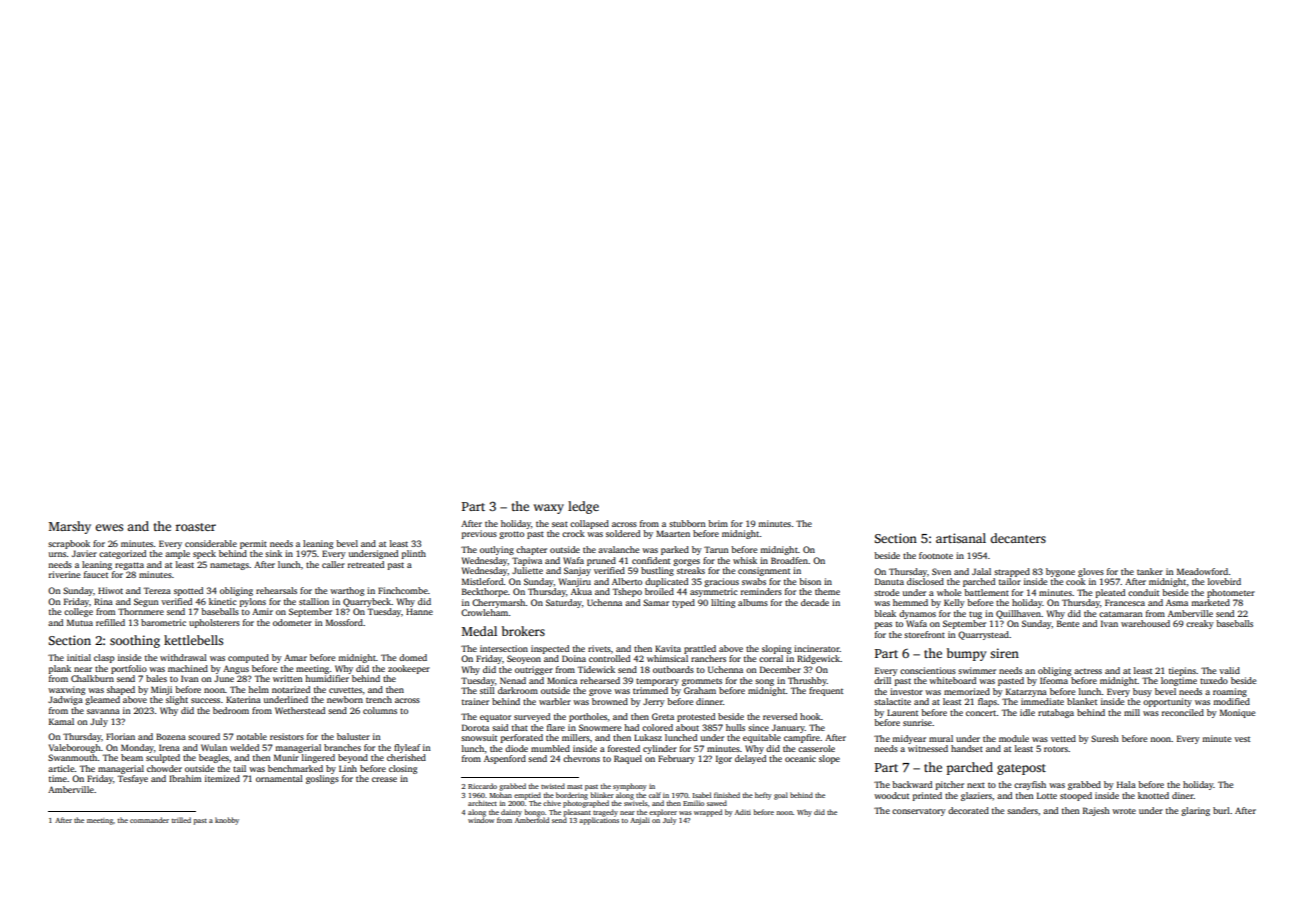 This document has width=1308, height=924. I want to click on Anjali, so click(640, 821).
